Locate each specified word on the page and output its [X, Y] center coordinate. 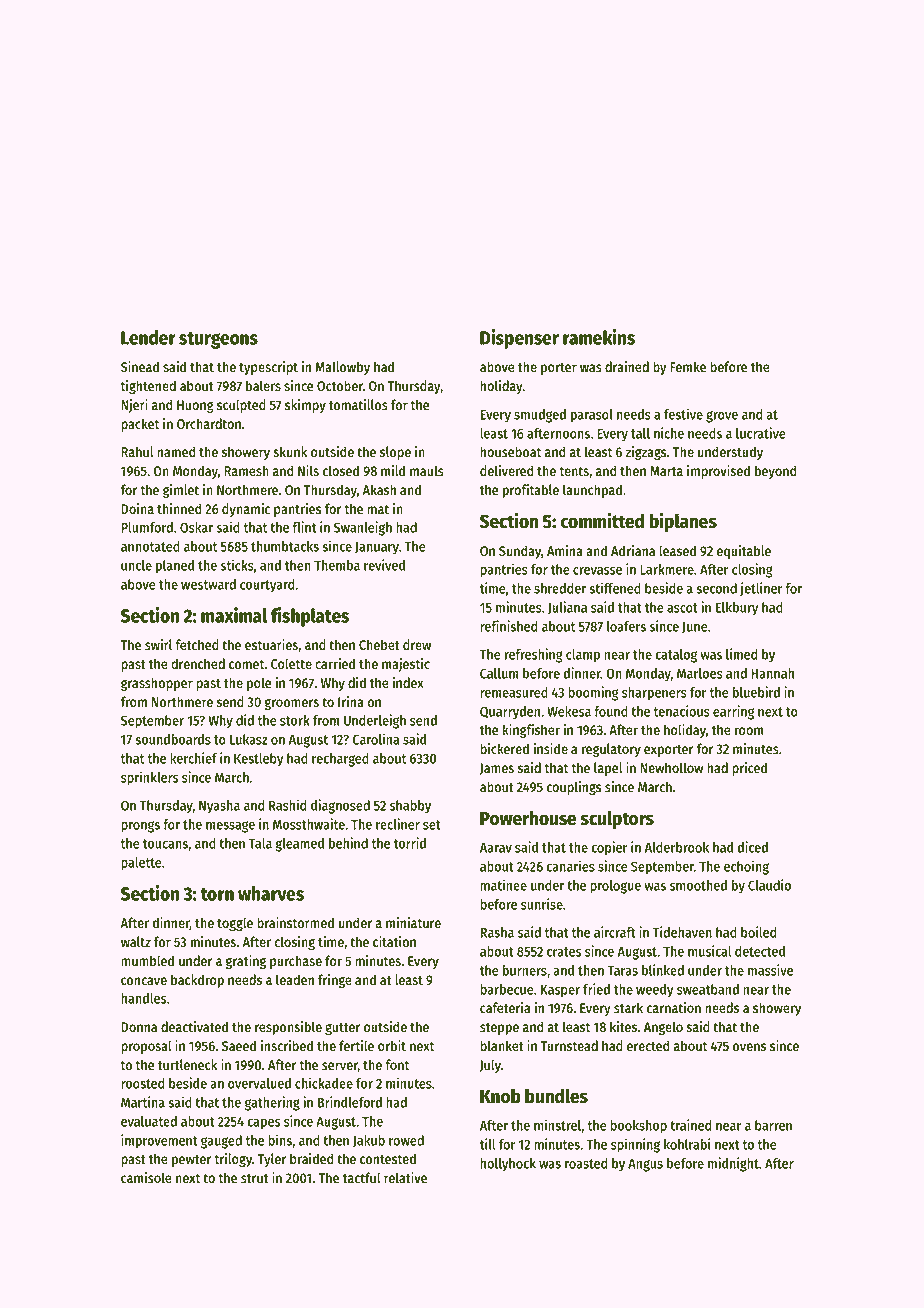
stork [295, 720]
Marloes [700, 673]
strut [255, 1178]
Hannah [772, 673]
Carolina [376, 739]
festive [683, 414]
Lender [148, 337]
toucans [165, 844]
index [408, 682]
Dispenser [519, 339]
